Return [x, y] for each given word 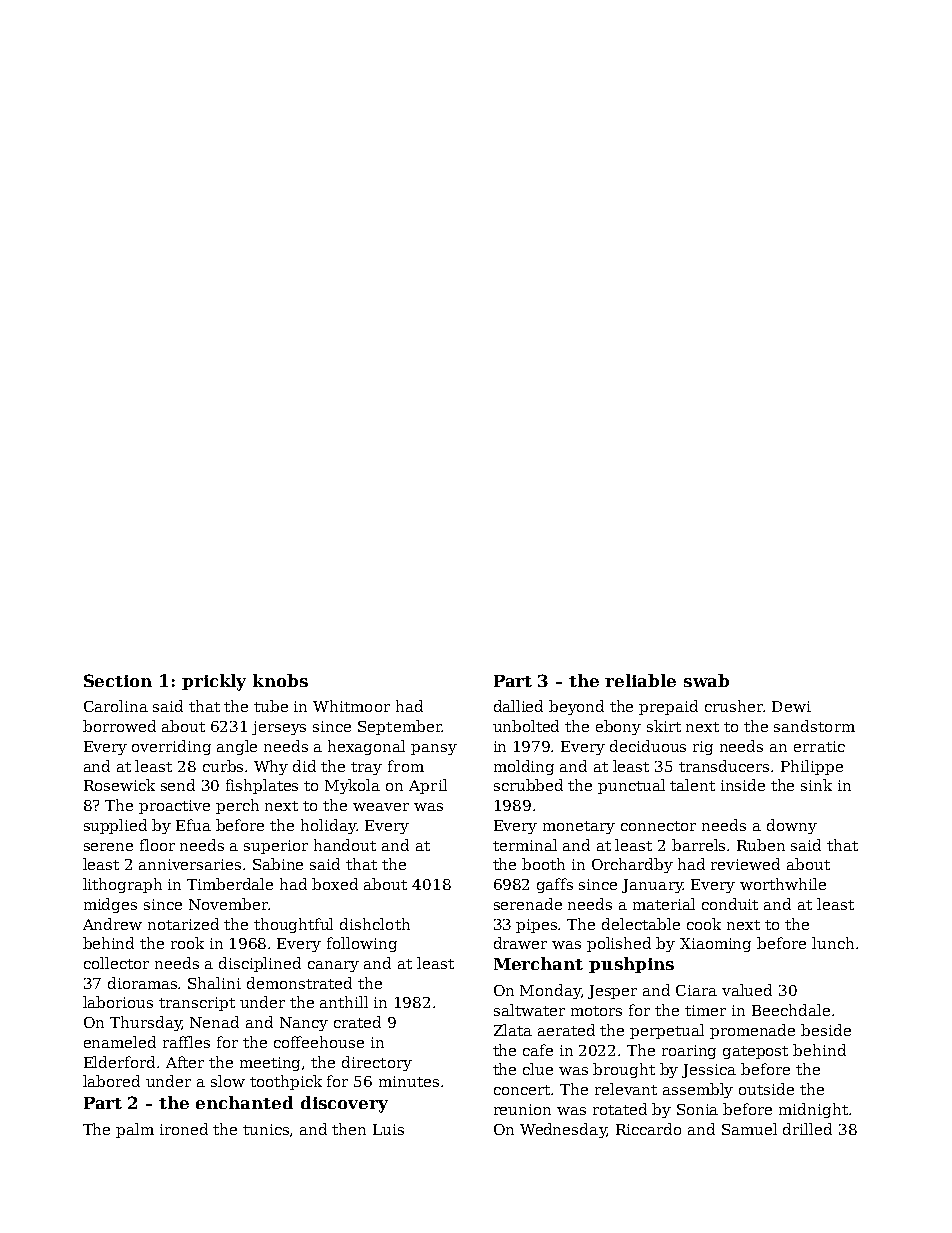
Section [118, 680]
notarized [183, 924]
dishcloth [375, 924]
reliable [640, 680]
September [400, 727]
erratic [819, 746]
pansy [434, 749]
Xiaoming [715, 945]
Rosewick [119, 785]
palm [135, 1130]
